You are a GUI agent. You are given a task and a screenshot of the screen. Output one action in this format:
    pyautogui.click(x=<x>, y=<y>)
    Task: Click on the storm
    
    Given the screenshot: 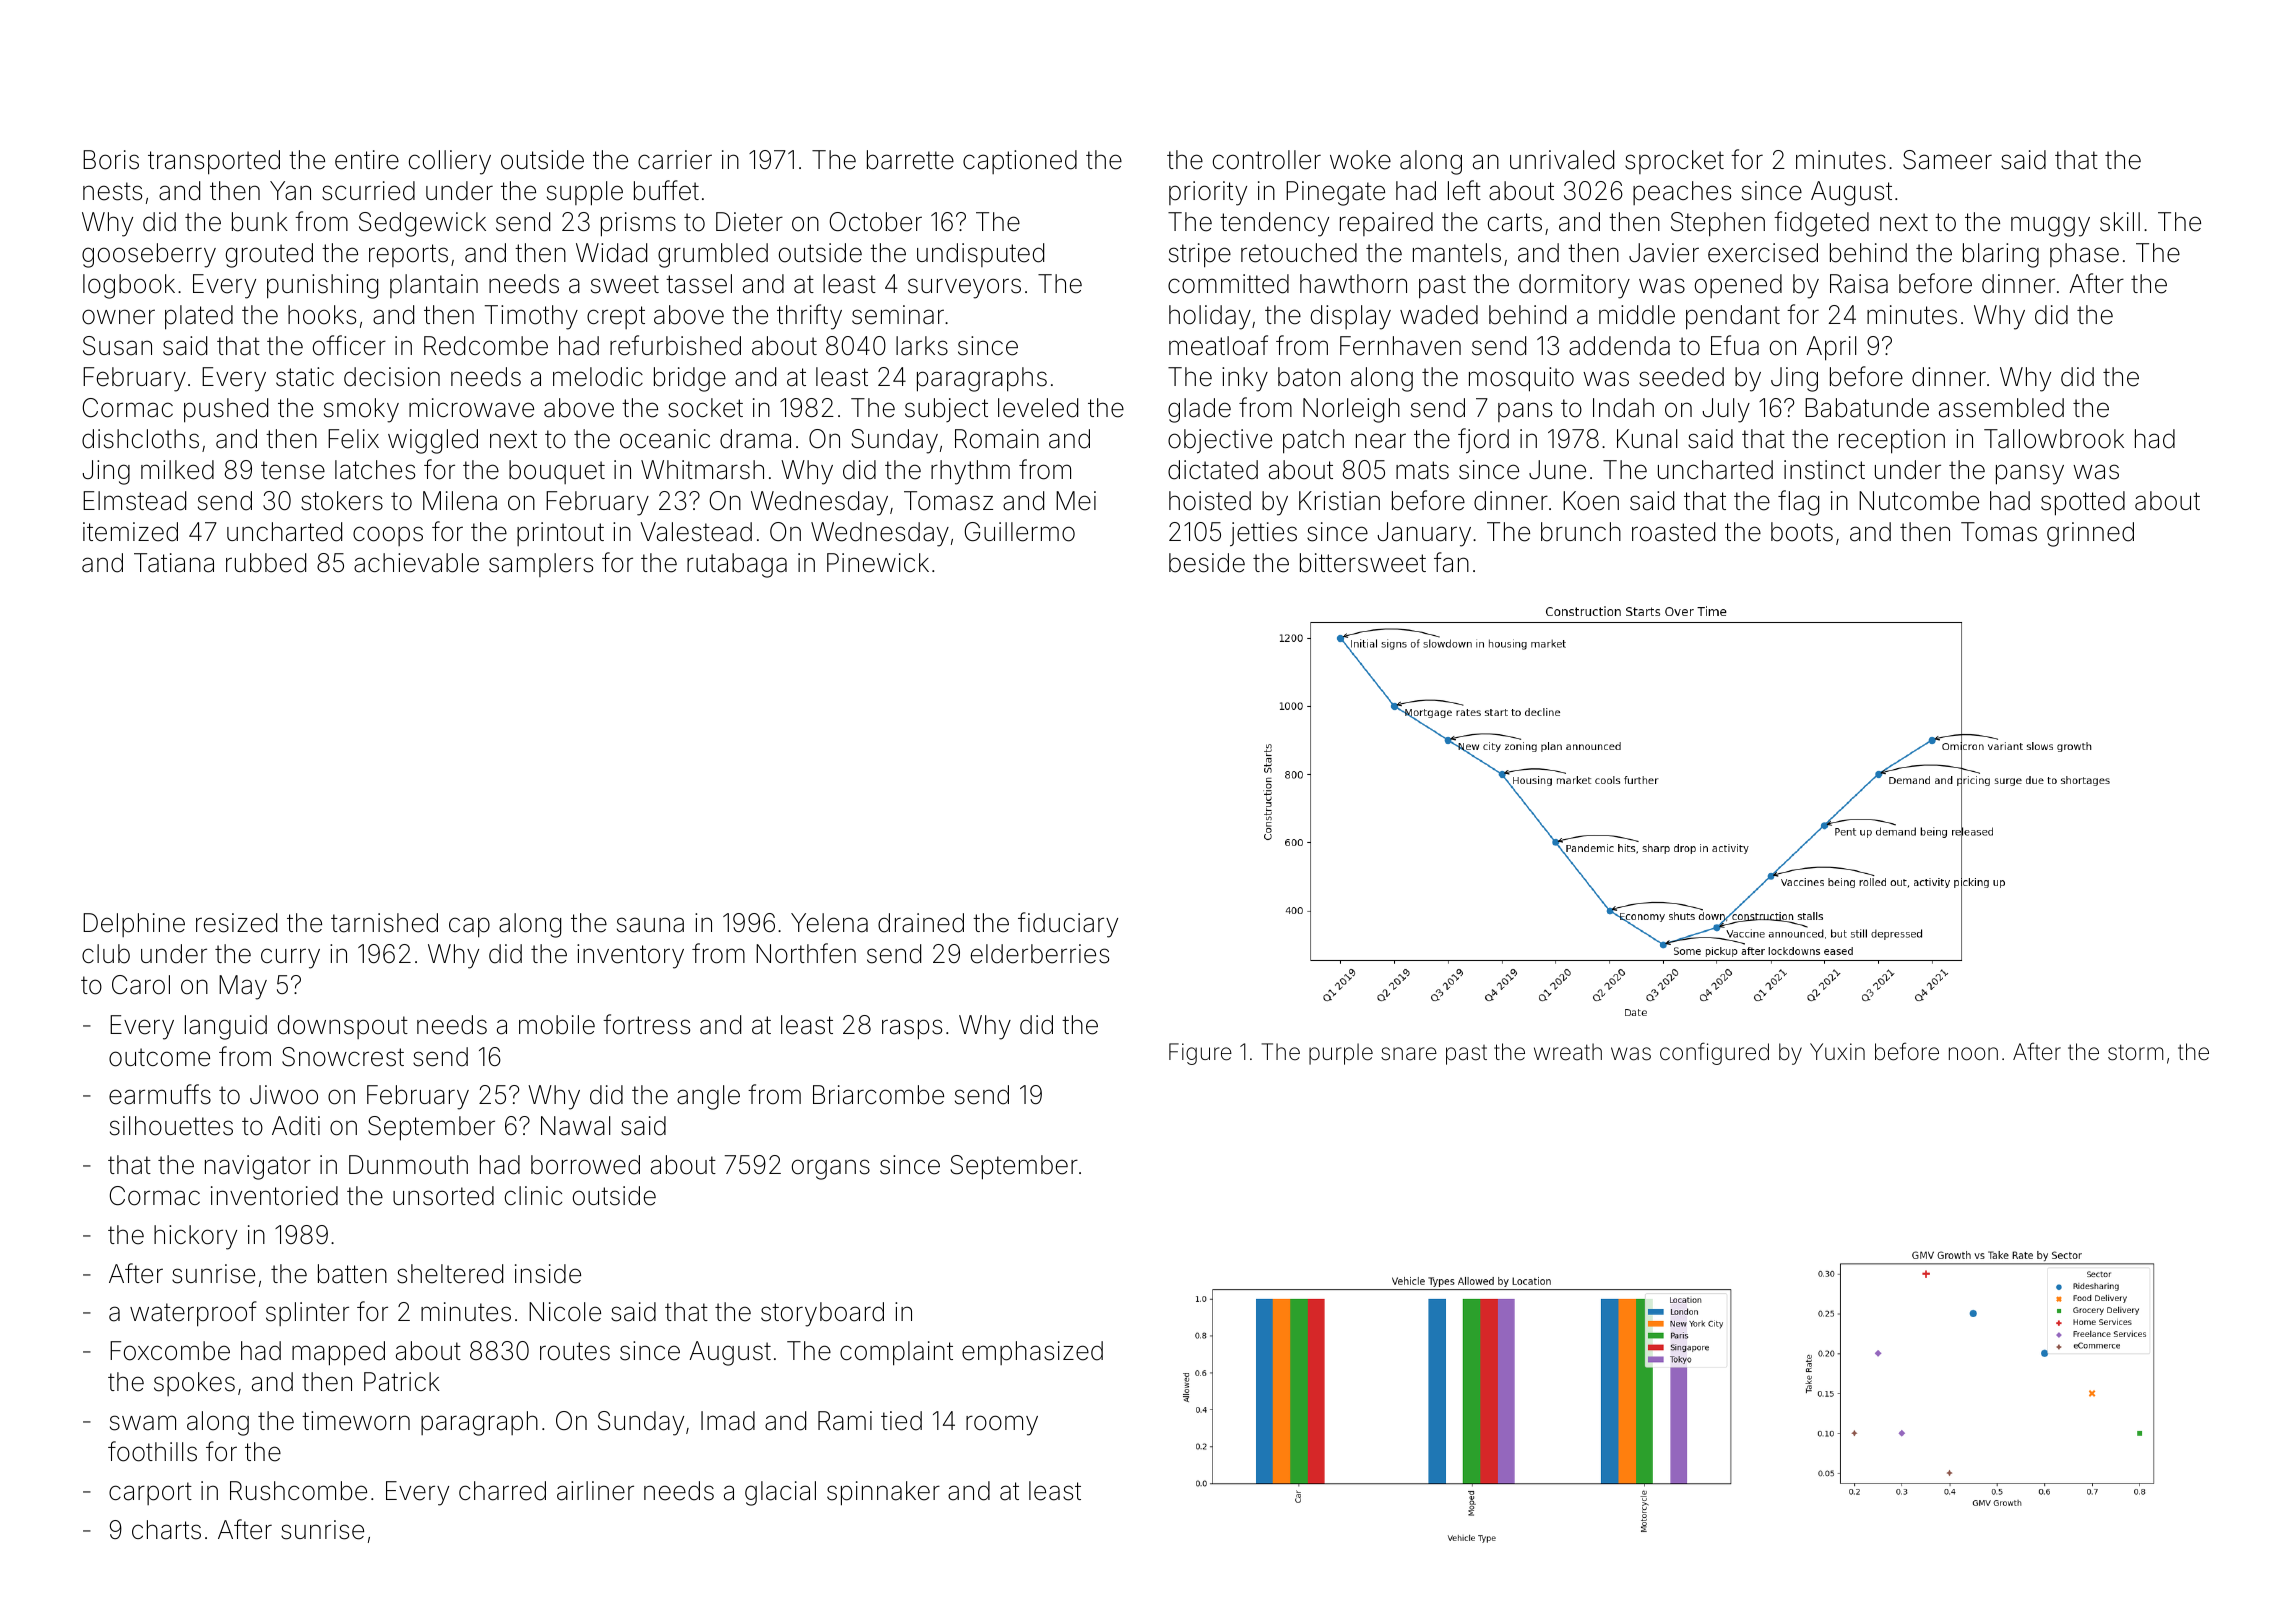 What is the action you would take?
    pyautogui.click(x=2135, y=1052)
